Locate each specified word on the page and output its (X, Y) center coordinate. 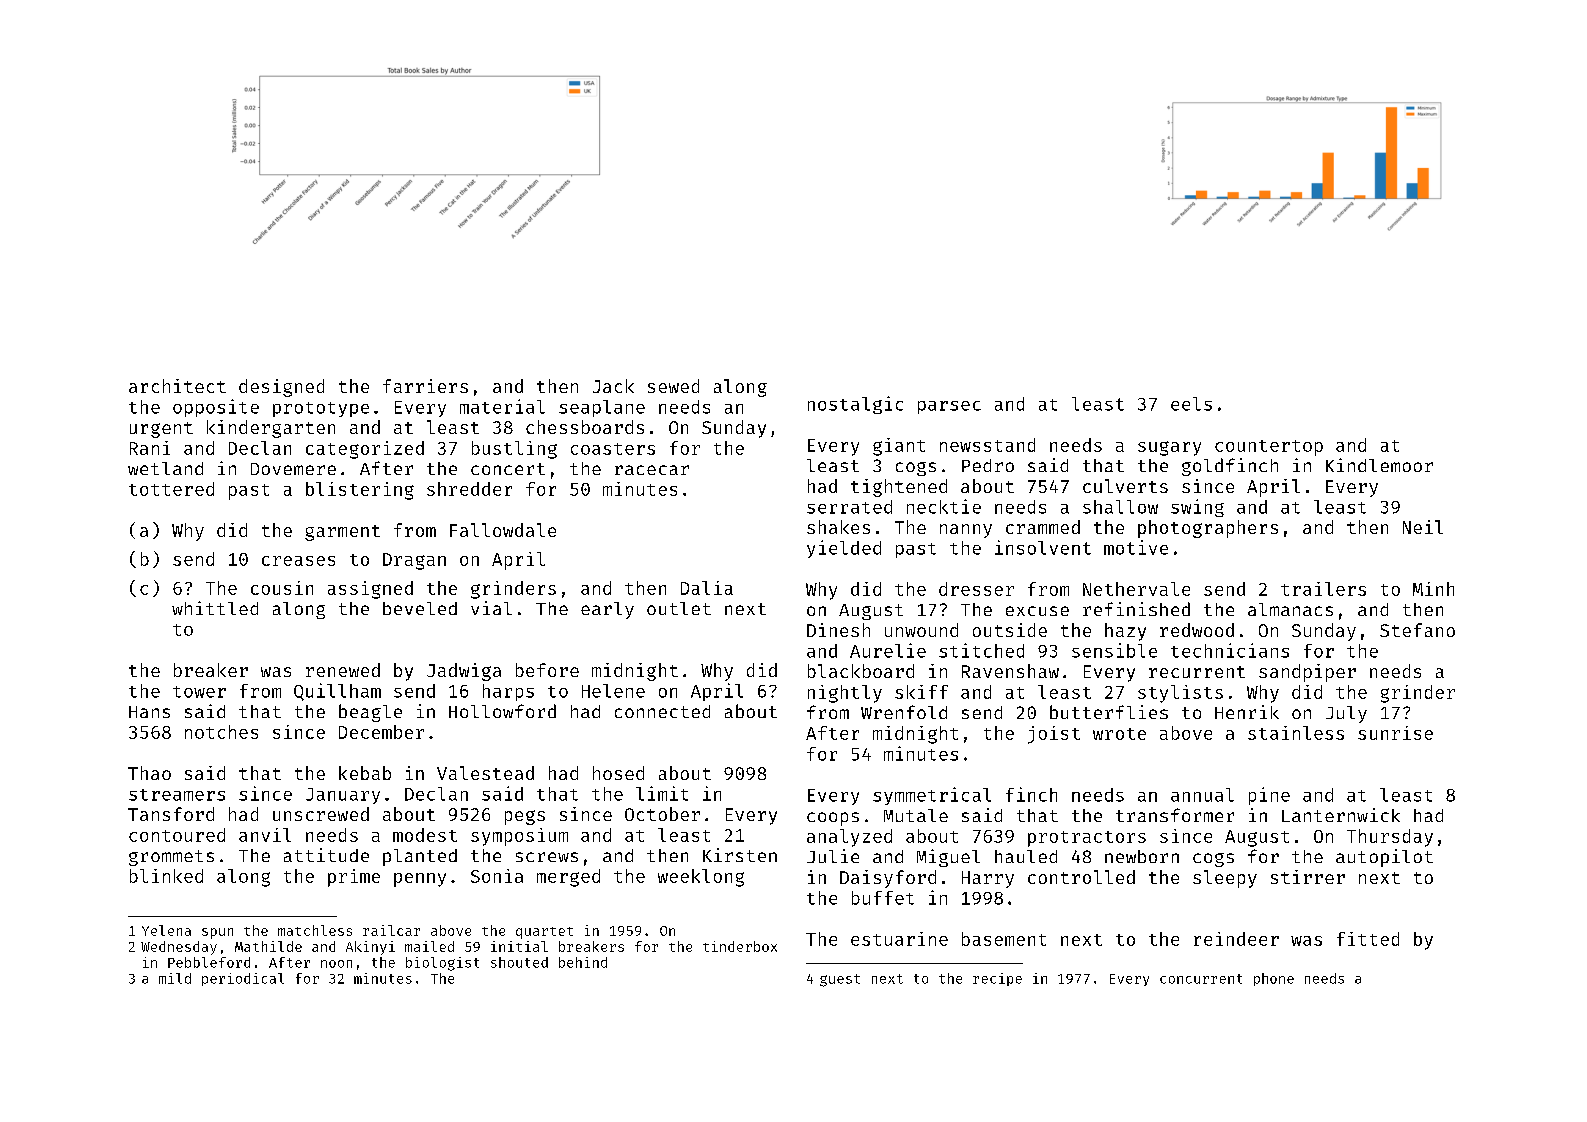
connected (662, 711)
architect (177, 386)
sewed (673, 386)
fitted (1368, 939)
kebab (365, 773)
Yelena (166, 930)
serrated (849, 507)
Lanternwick (1341, 815)
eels (1191, 404)
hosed (618, 773)
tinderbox (740, 946)
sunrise (1395, 733)
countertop (1269, 448)
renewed (343, 670)
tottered (171, 489)
